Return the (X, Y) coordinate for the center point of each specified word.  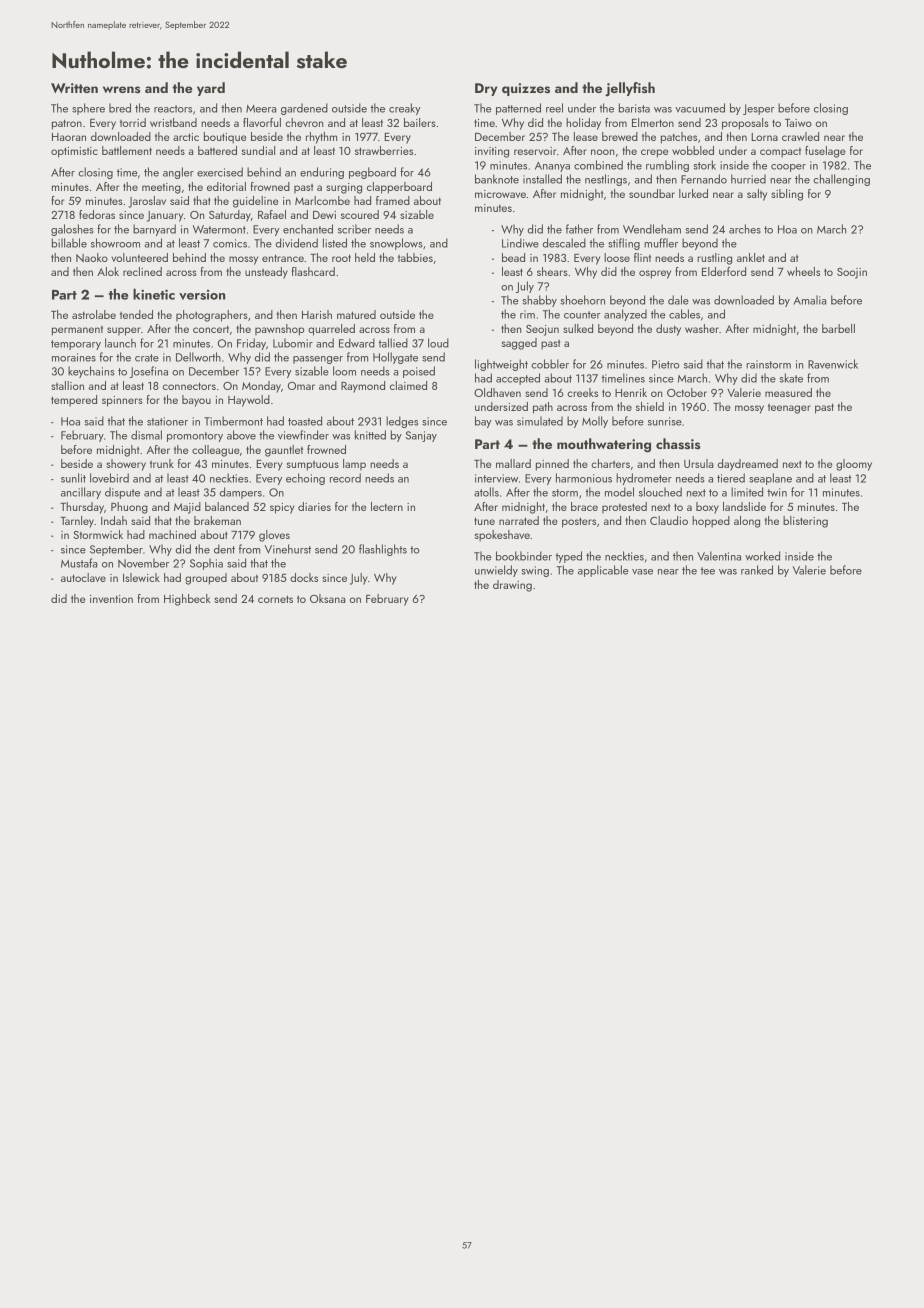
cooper (788, 168)
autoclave (83, 577)
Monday (261, 387)
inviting (492, 152)
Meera (261, 109)
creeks (582, 392)
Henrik (631, 392)
